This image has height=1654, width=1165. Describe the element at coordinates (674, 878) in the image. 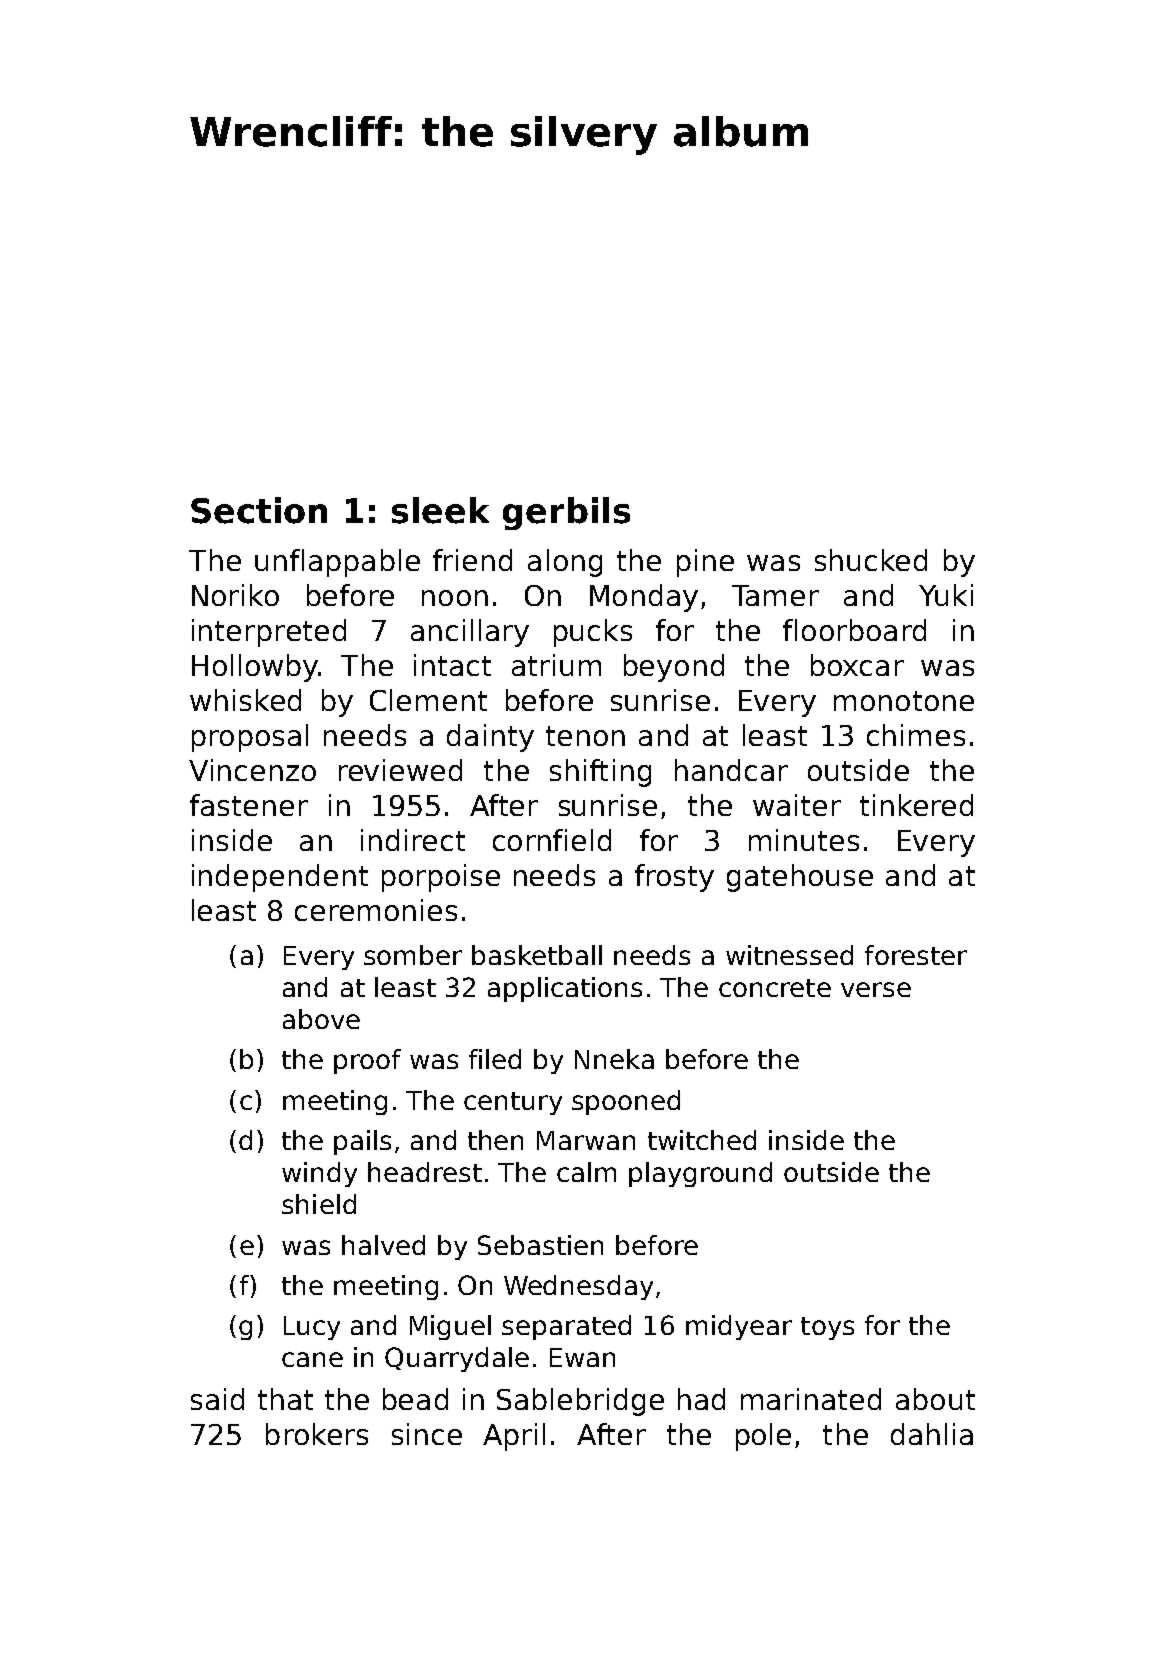

I see `frosty` at that location.
